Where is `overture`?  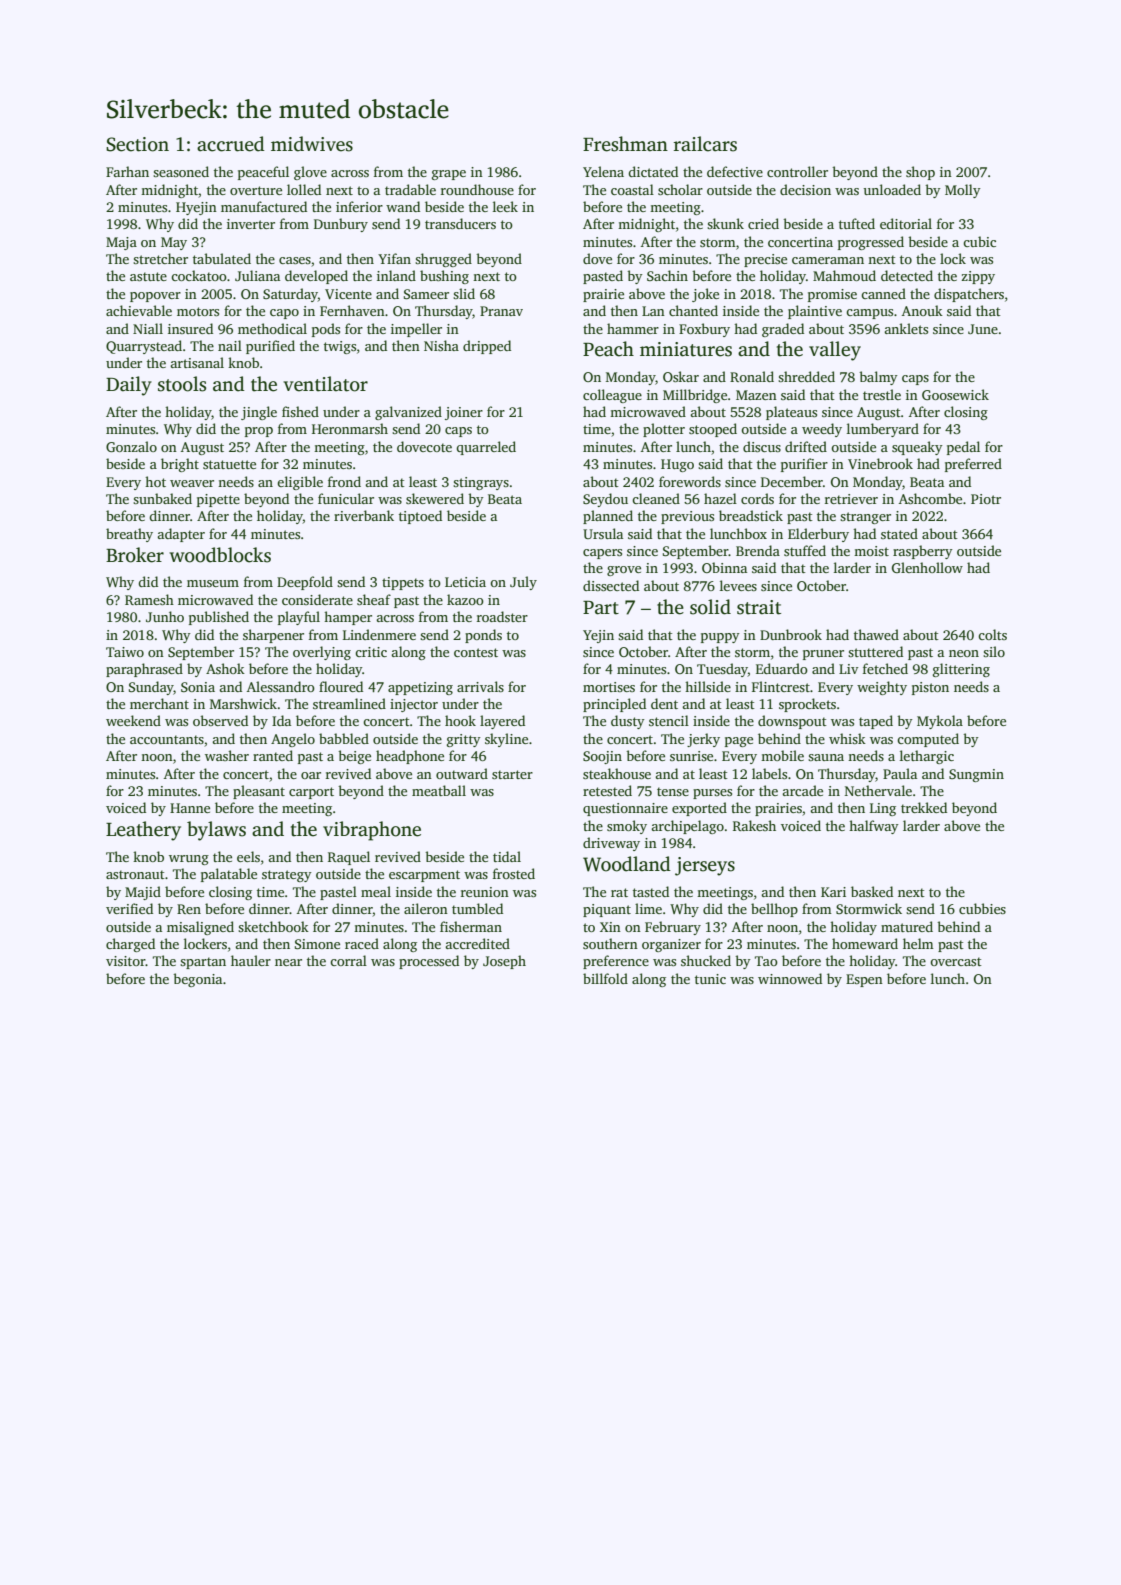
overture is located at coordinates (256, 190).
